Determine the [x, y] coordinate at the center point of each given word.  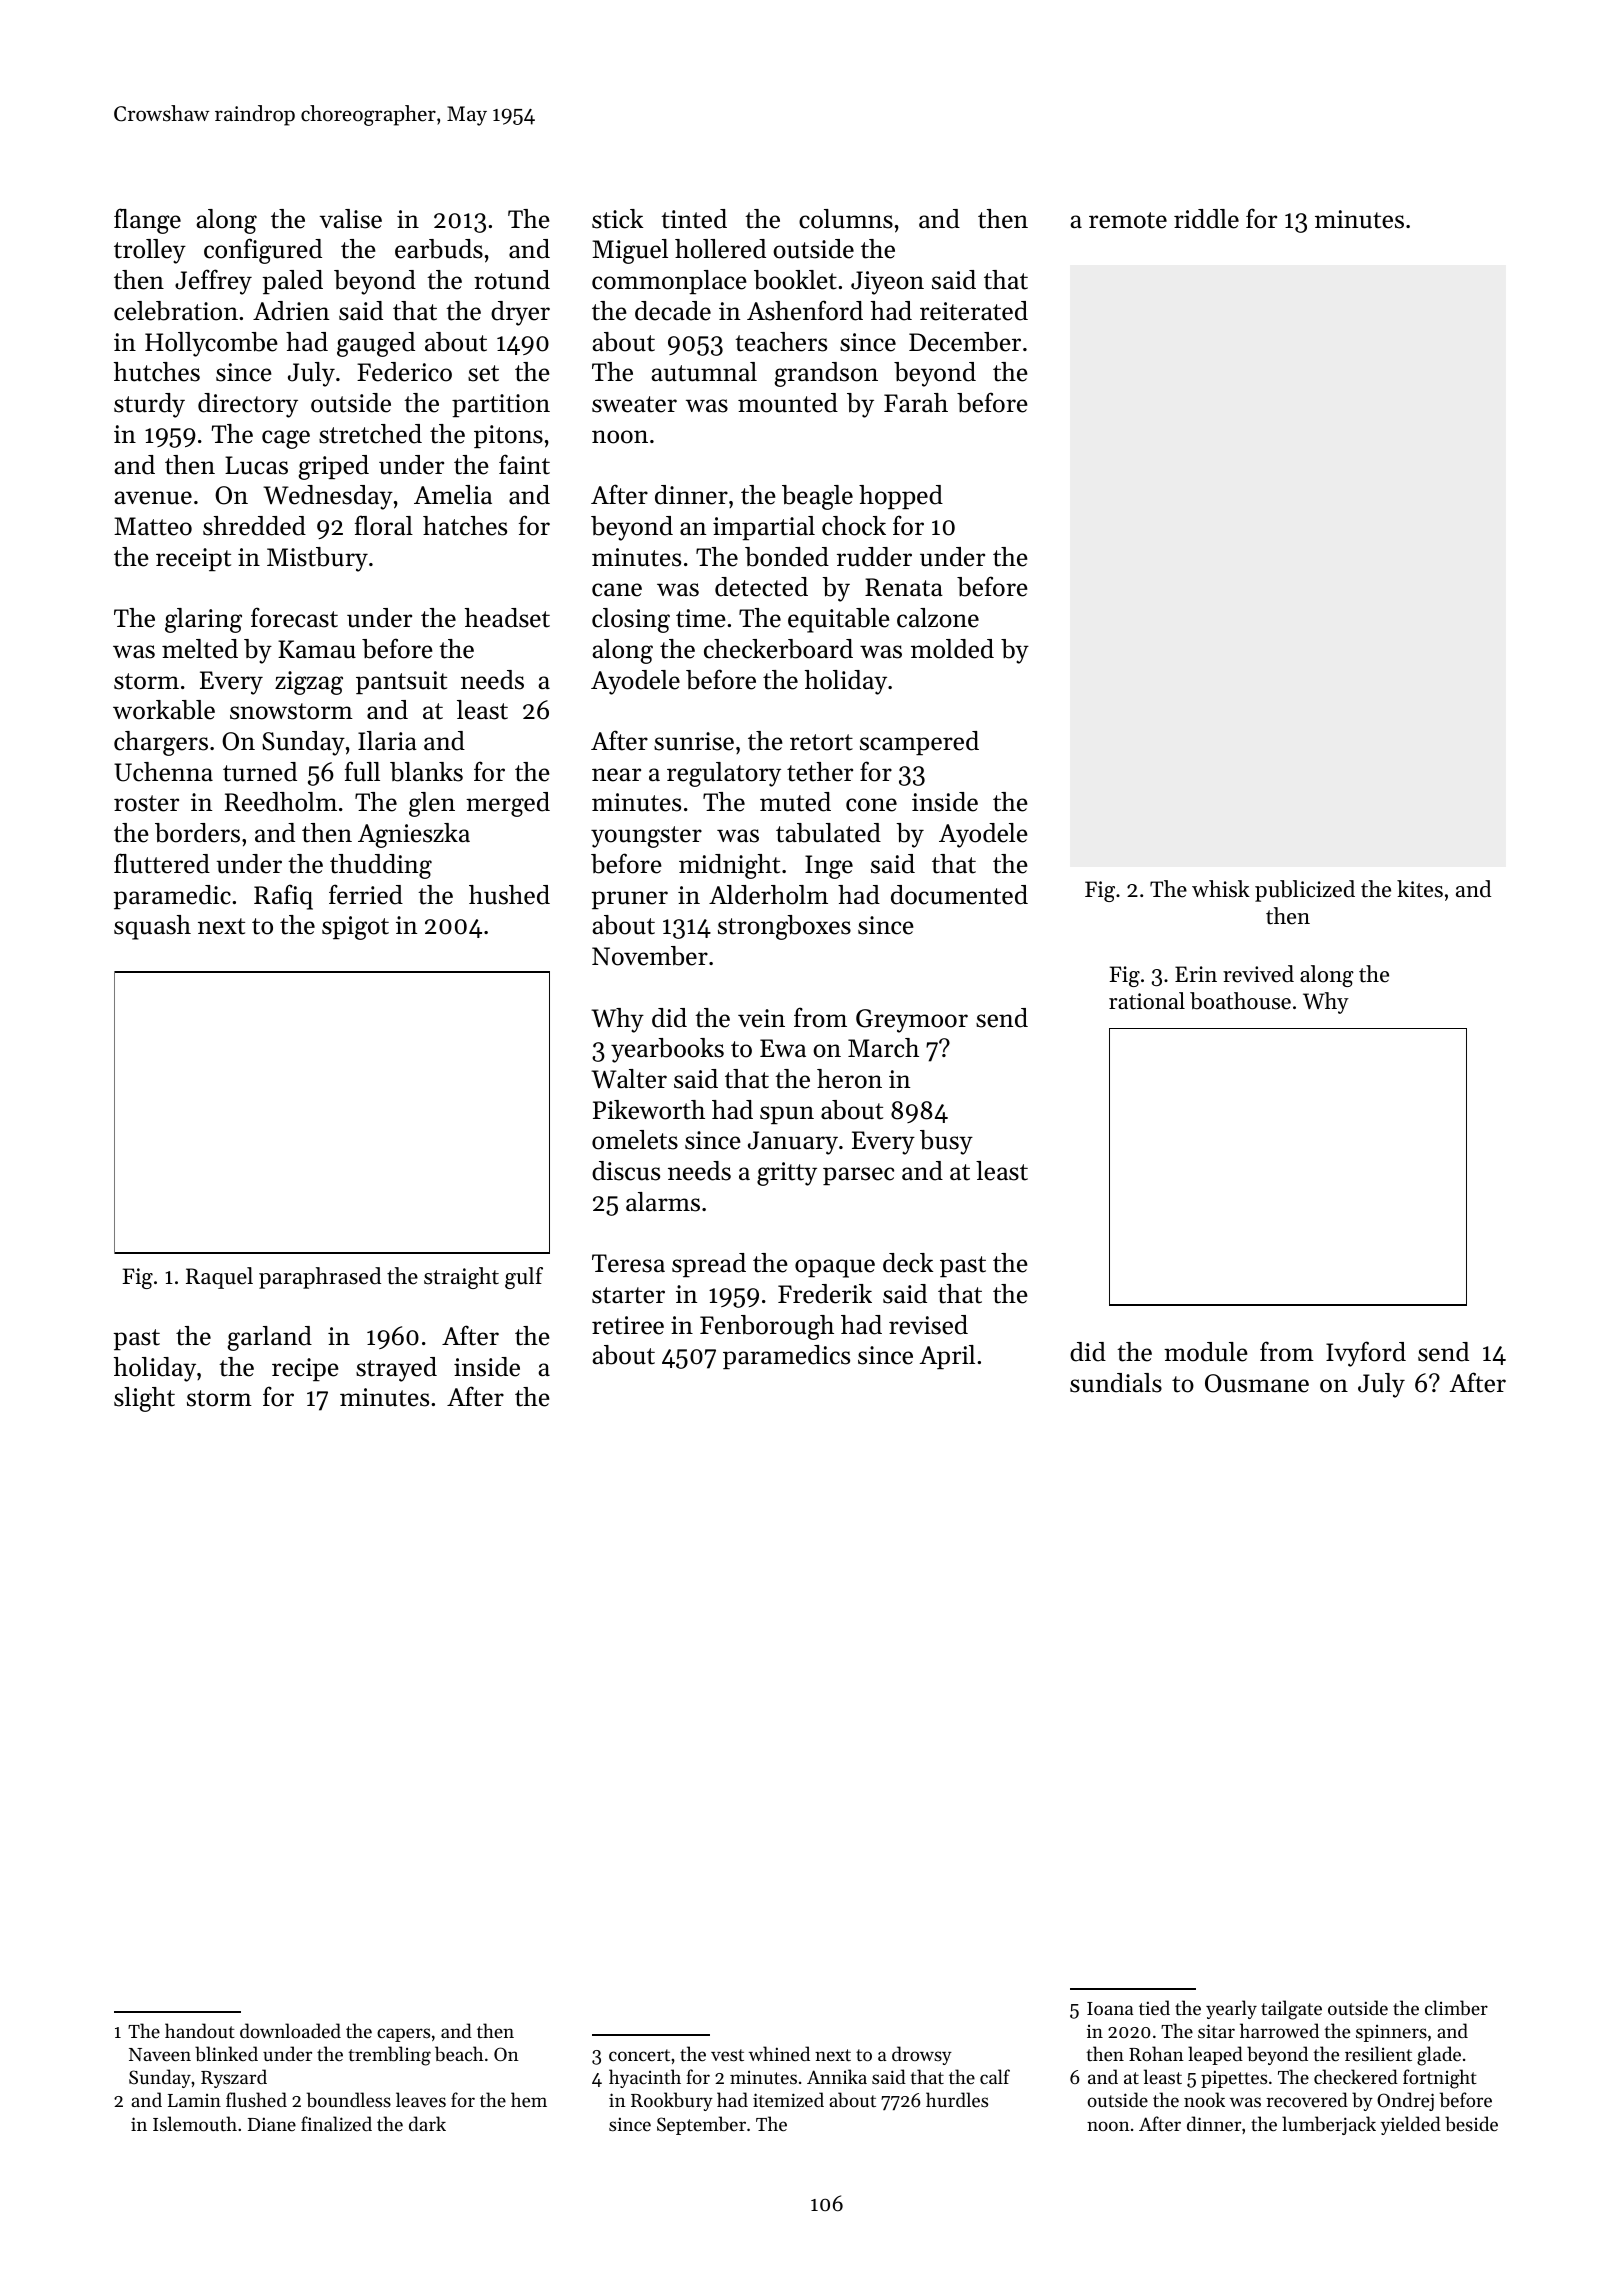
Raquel [219, 1278]
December [965, 342]
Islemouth [195, 2123]
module [1206, 1352]
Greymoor [912, 1021]
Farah [916, 402]
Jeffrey [213, 282]
